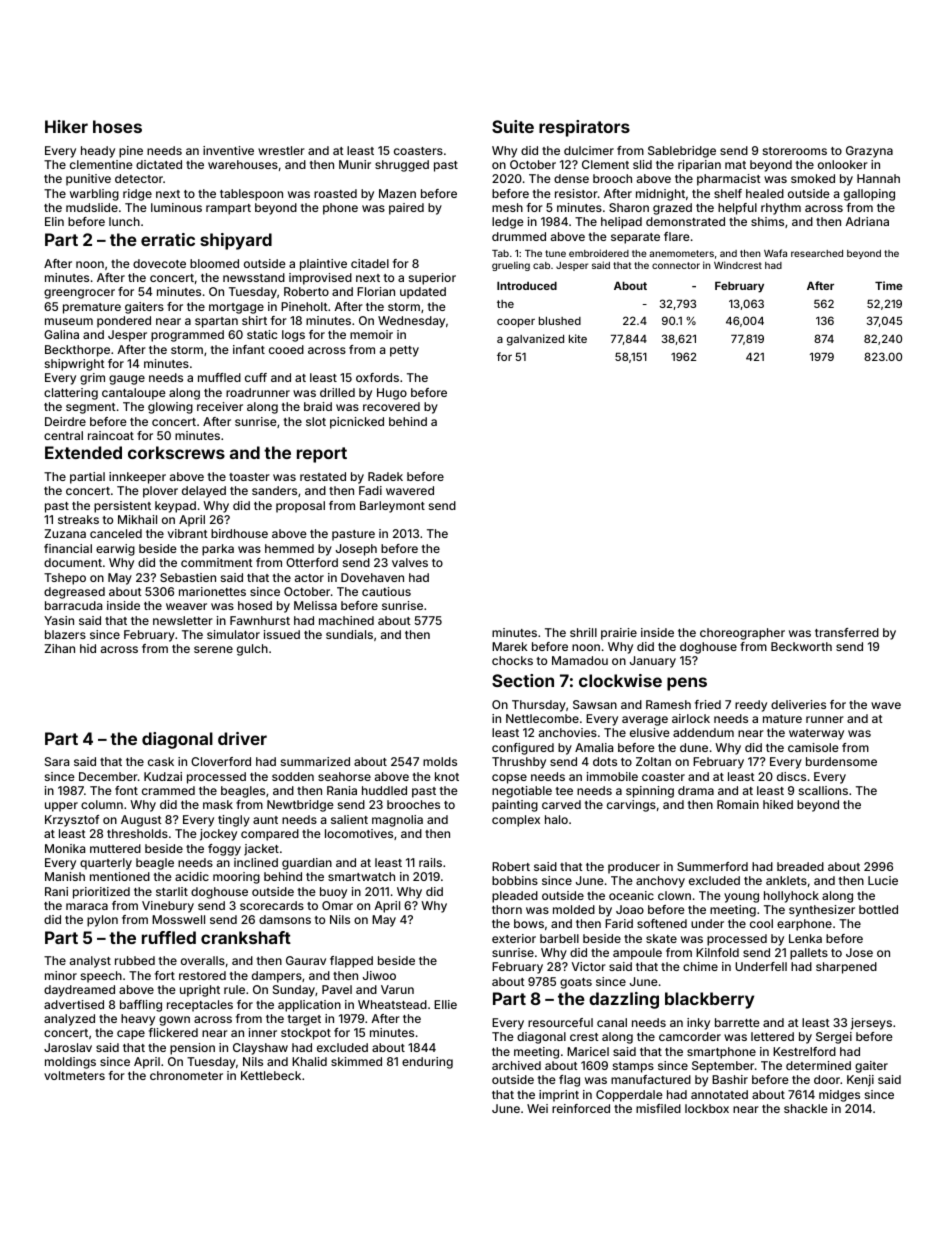  What do you see at coordinates (700, 966) in the page?
I see `chime` at bounding box center [700, 966].
